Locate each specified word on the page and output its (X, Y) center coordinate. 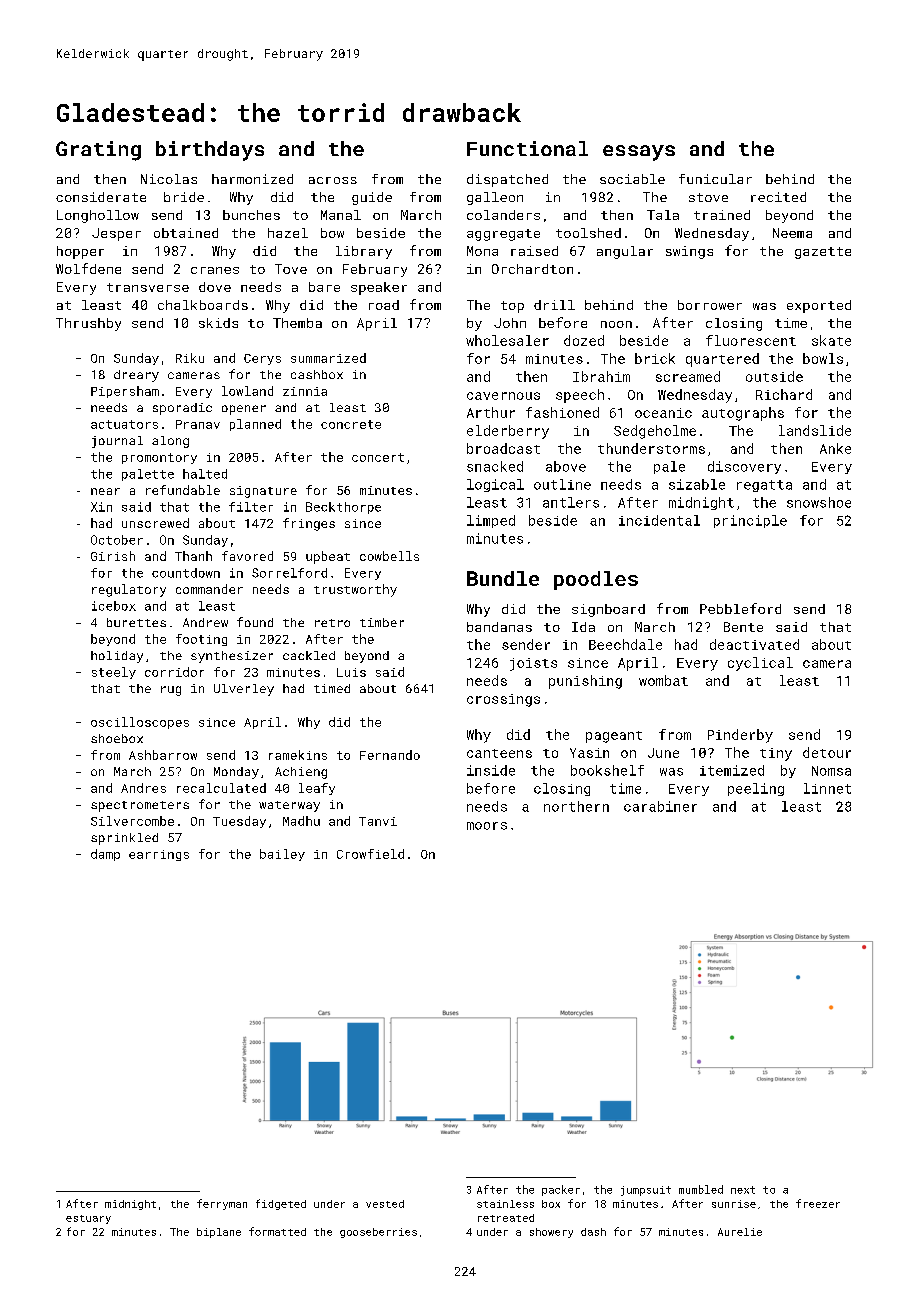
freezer (818, 1203)
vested (385, 1204)
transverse (148, 287)
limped (491, 521)
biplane (219, 1233)
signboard (608, 610)
